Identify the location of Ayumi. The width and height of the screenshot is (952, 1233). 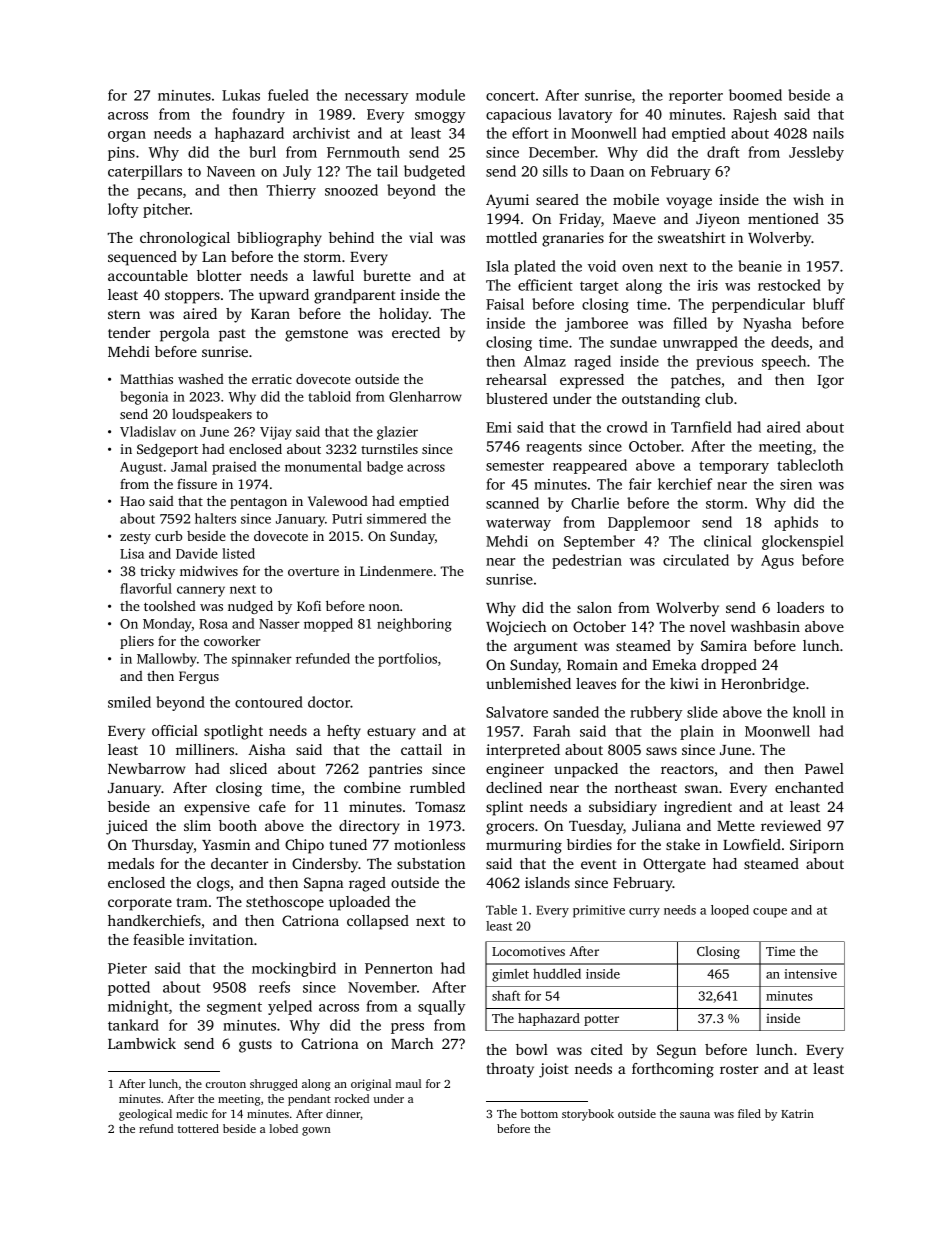
(507, 201).
